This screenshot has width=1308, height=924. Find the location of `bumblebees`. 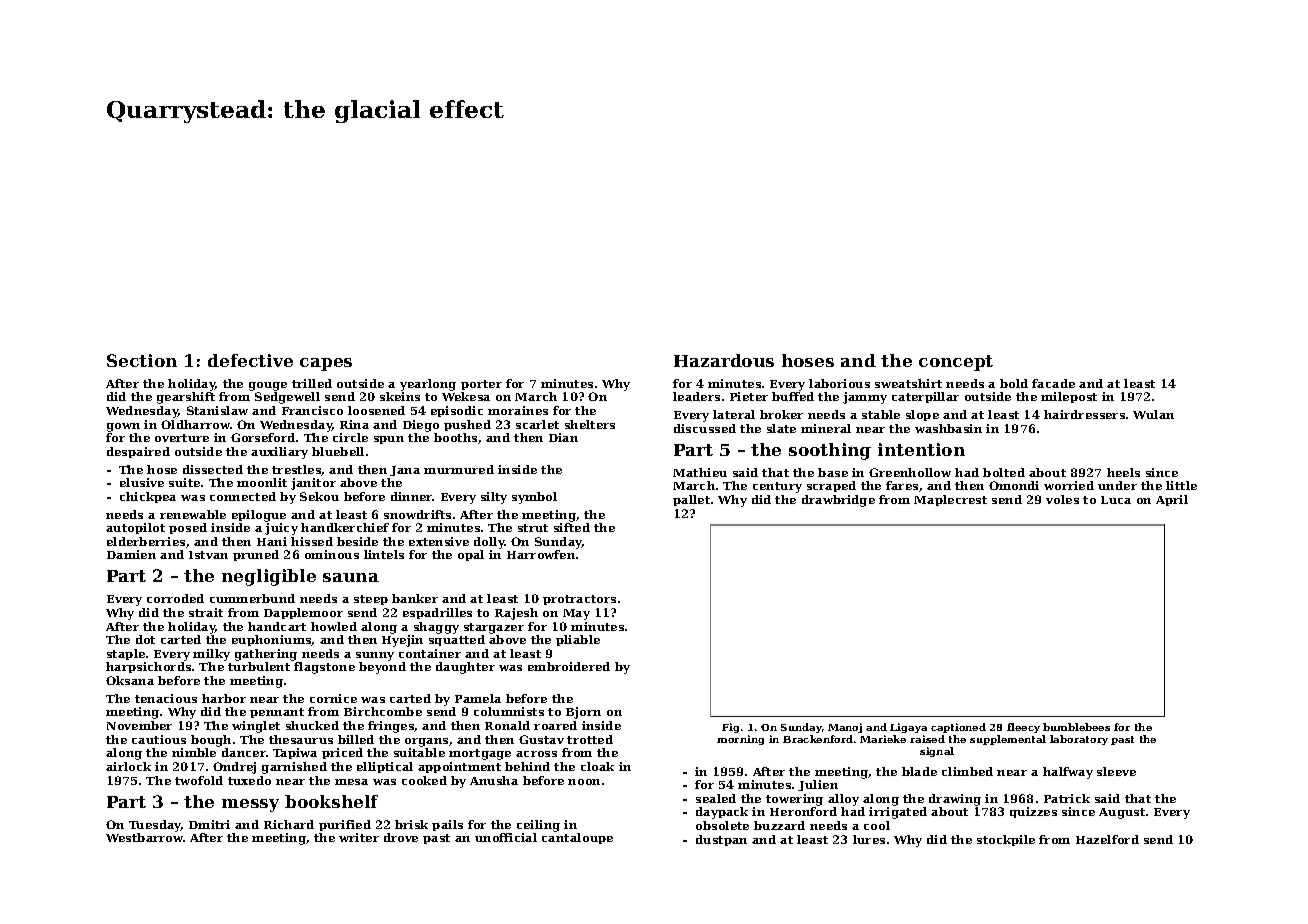

bumblebees is located at coordinates (1076, 727).
